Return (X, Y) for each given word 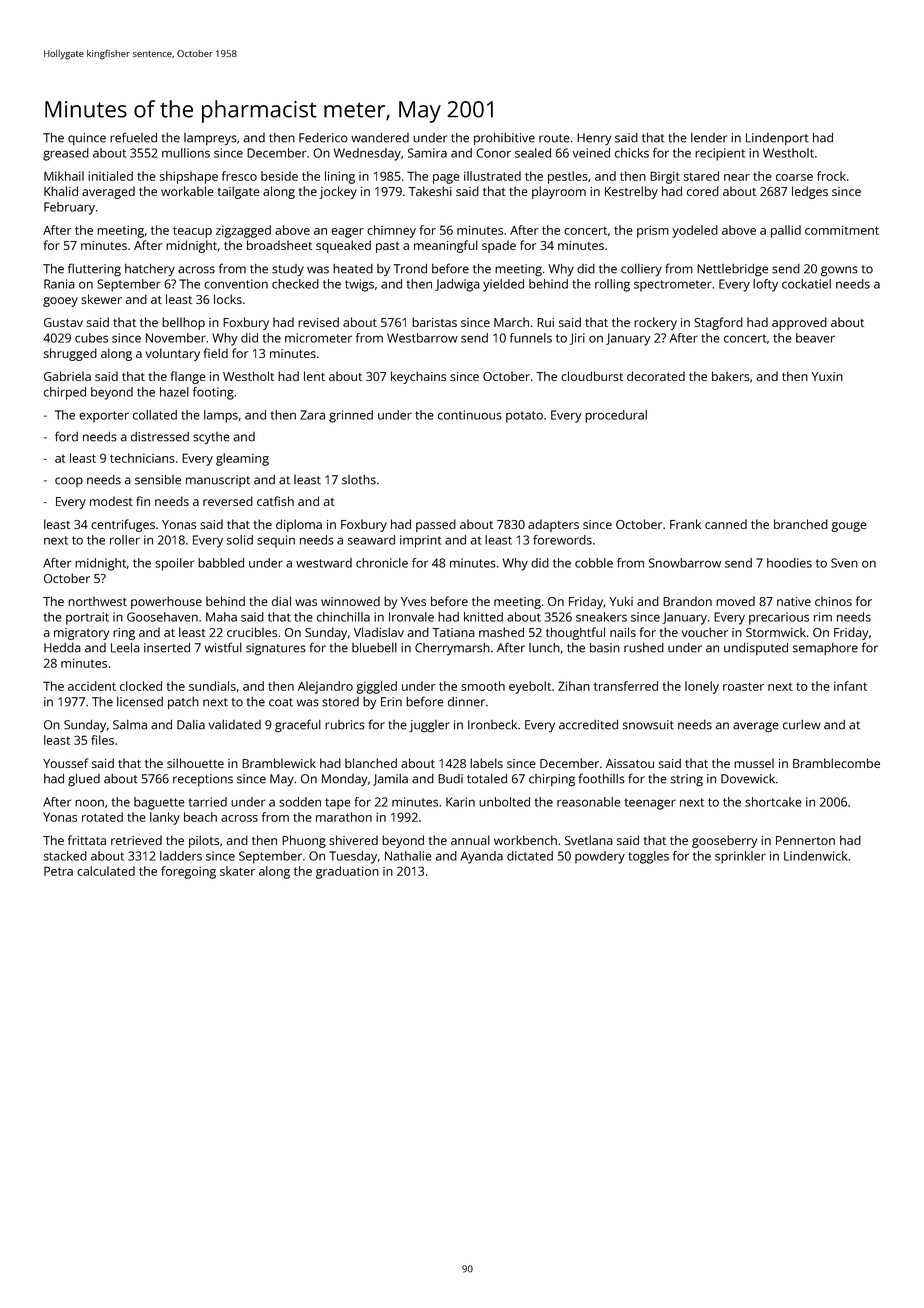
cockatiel (806, 284)
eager (347, 233)
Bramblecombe (836, 763)
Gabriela (67, 376)
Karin (460, 802)
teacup (192, 232)
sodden (300, 802)
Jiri (577, 339)
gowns (839, 271)
